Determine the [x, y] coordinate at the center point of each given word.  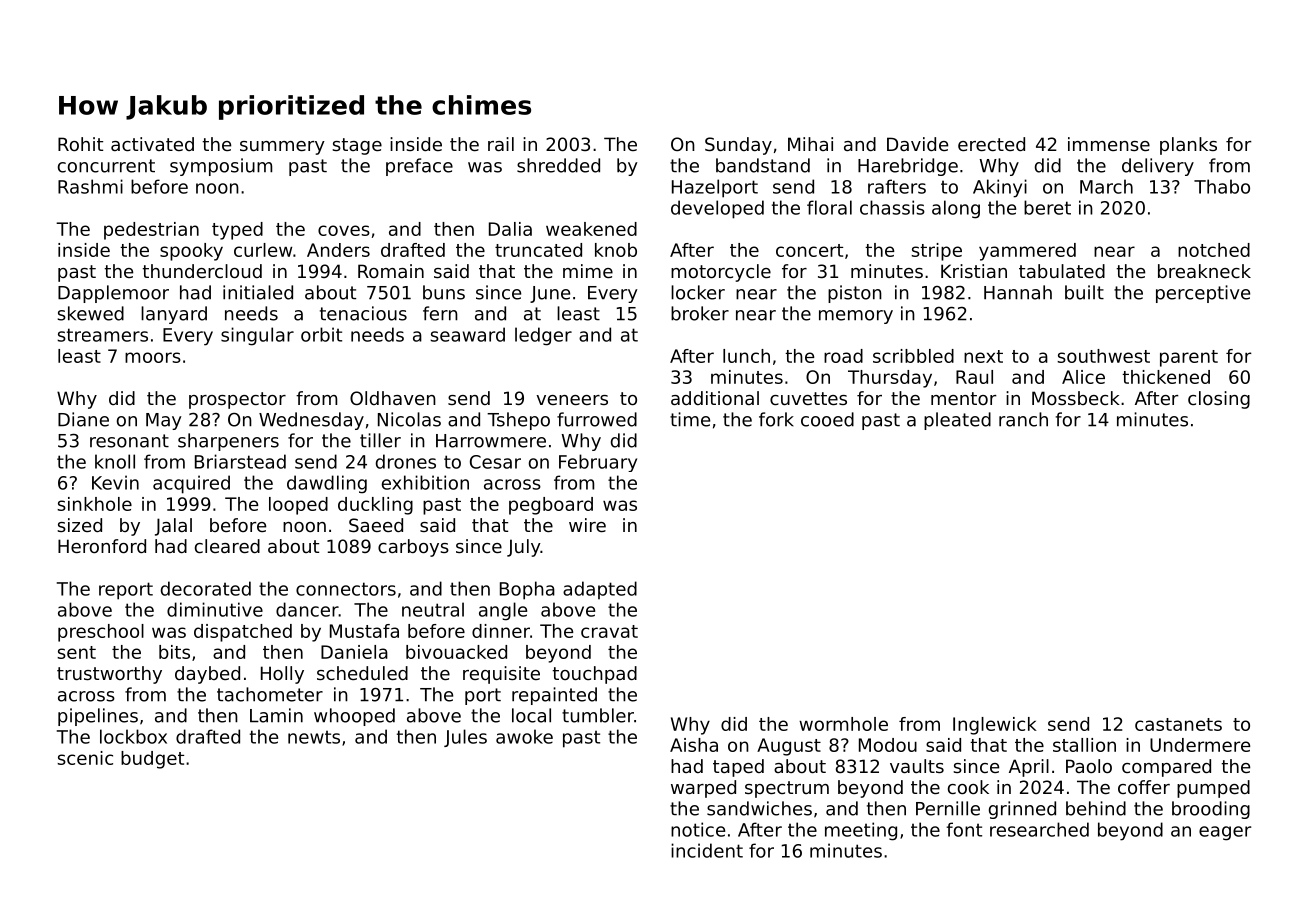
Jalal [173, 527]
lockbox [133, 736]
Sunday [738, 146]
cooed [827, 419]
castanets [1178, 724]
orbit [321, 334]
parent [1189, 358]
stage [357, 146]
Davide [917, 144]
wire [587, 525]
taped [738, 768]
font [964, 829]
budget [152, 760]
